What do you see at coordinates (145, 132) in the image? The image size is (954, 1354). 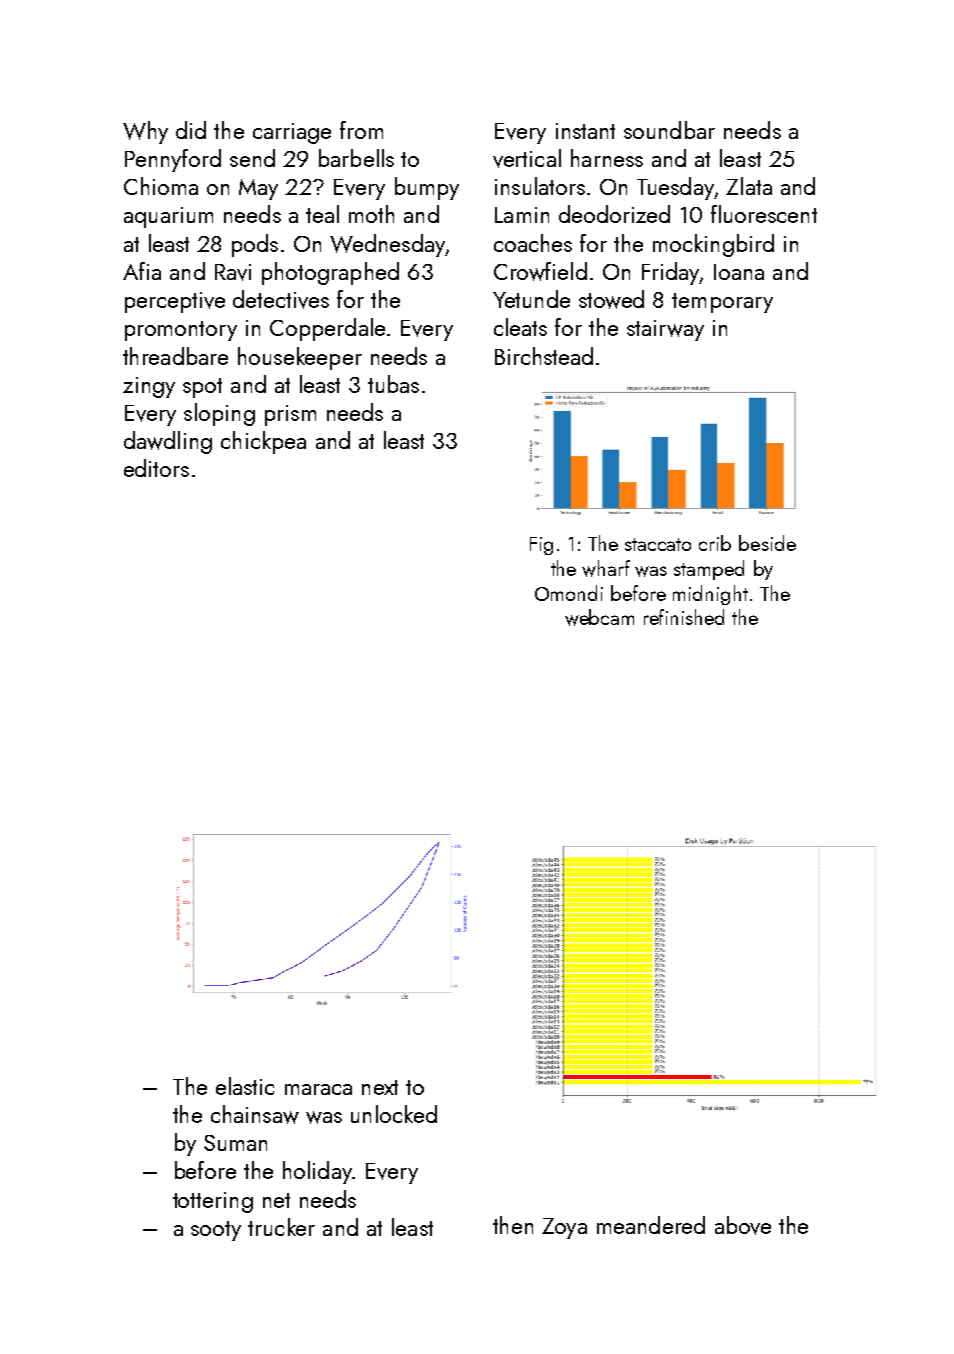 I see `Why` at bounding box center [145, 132].
